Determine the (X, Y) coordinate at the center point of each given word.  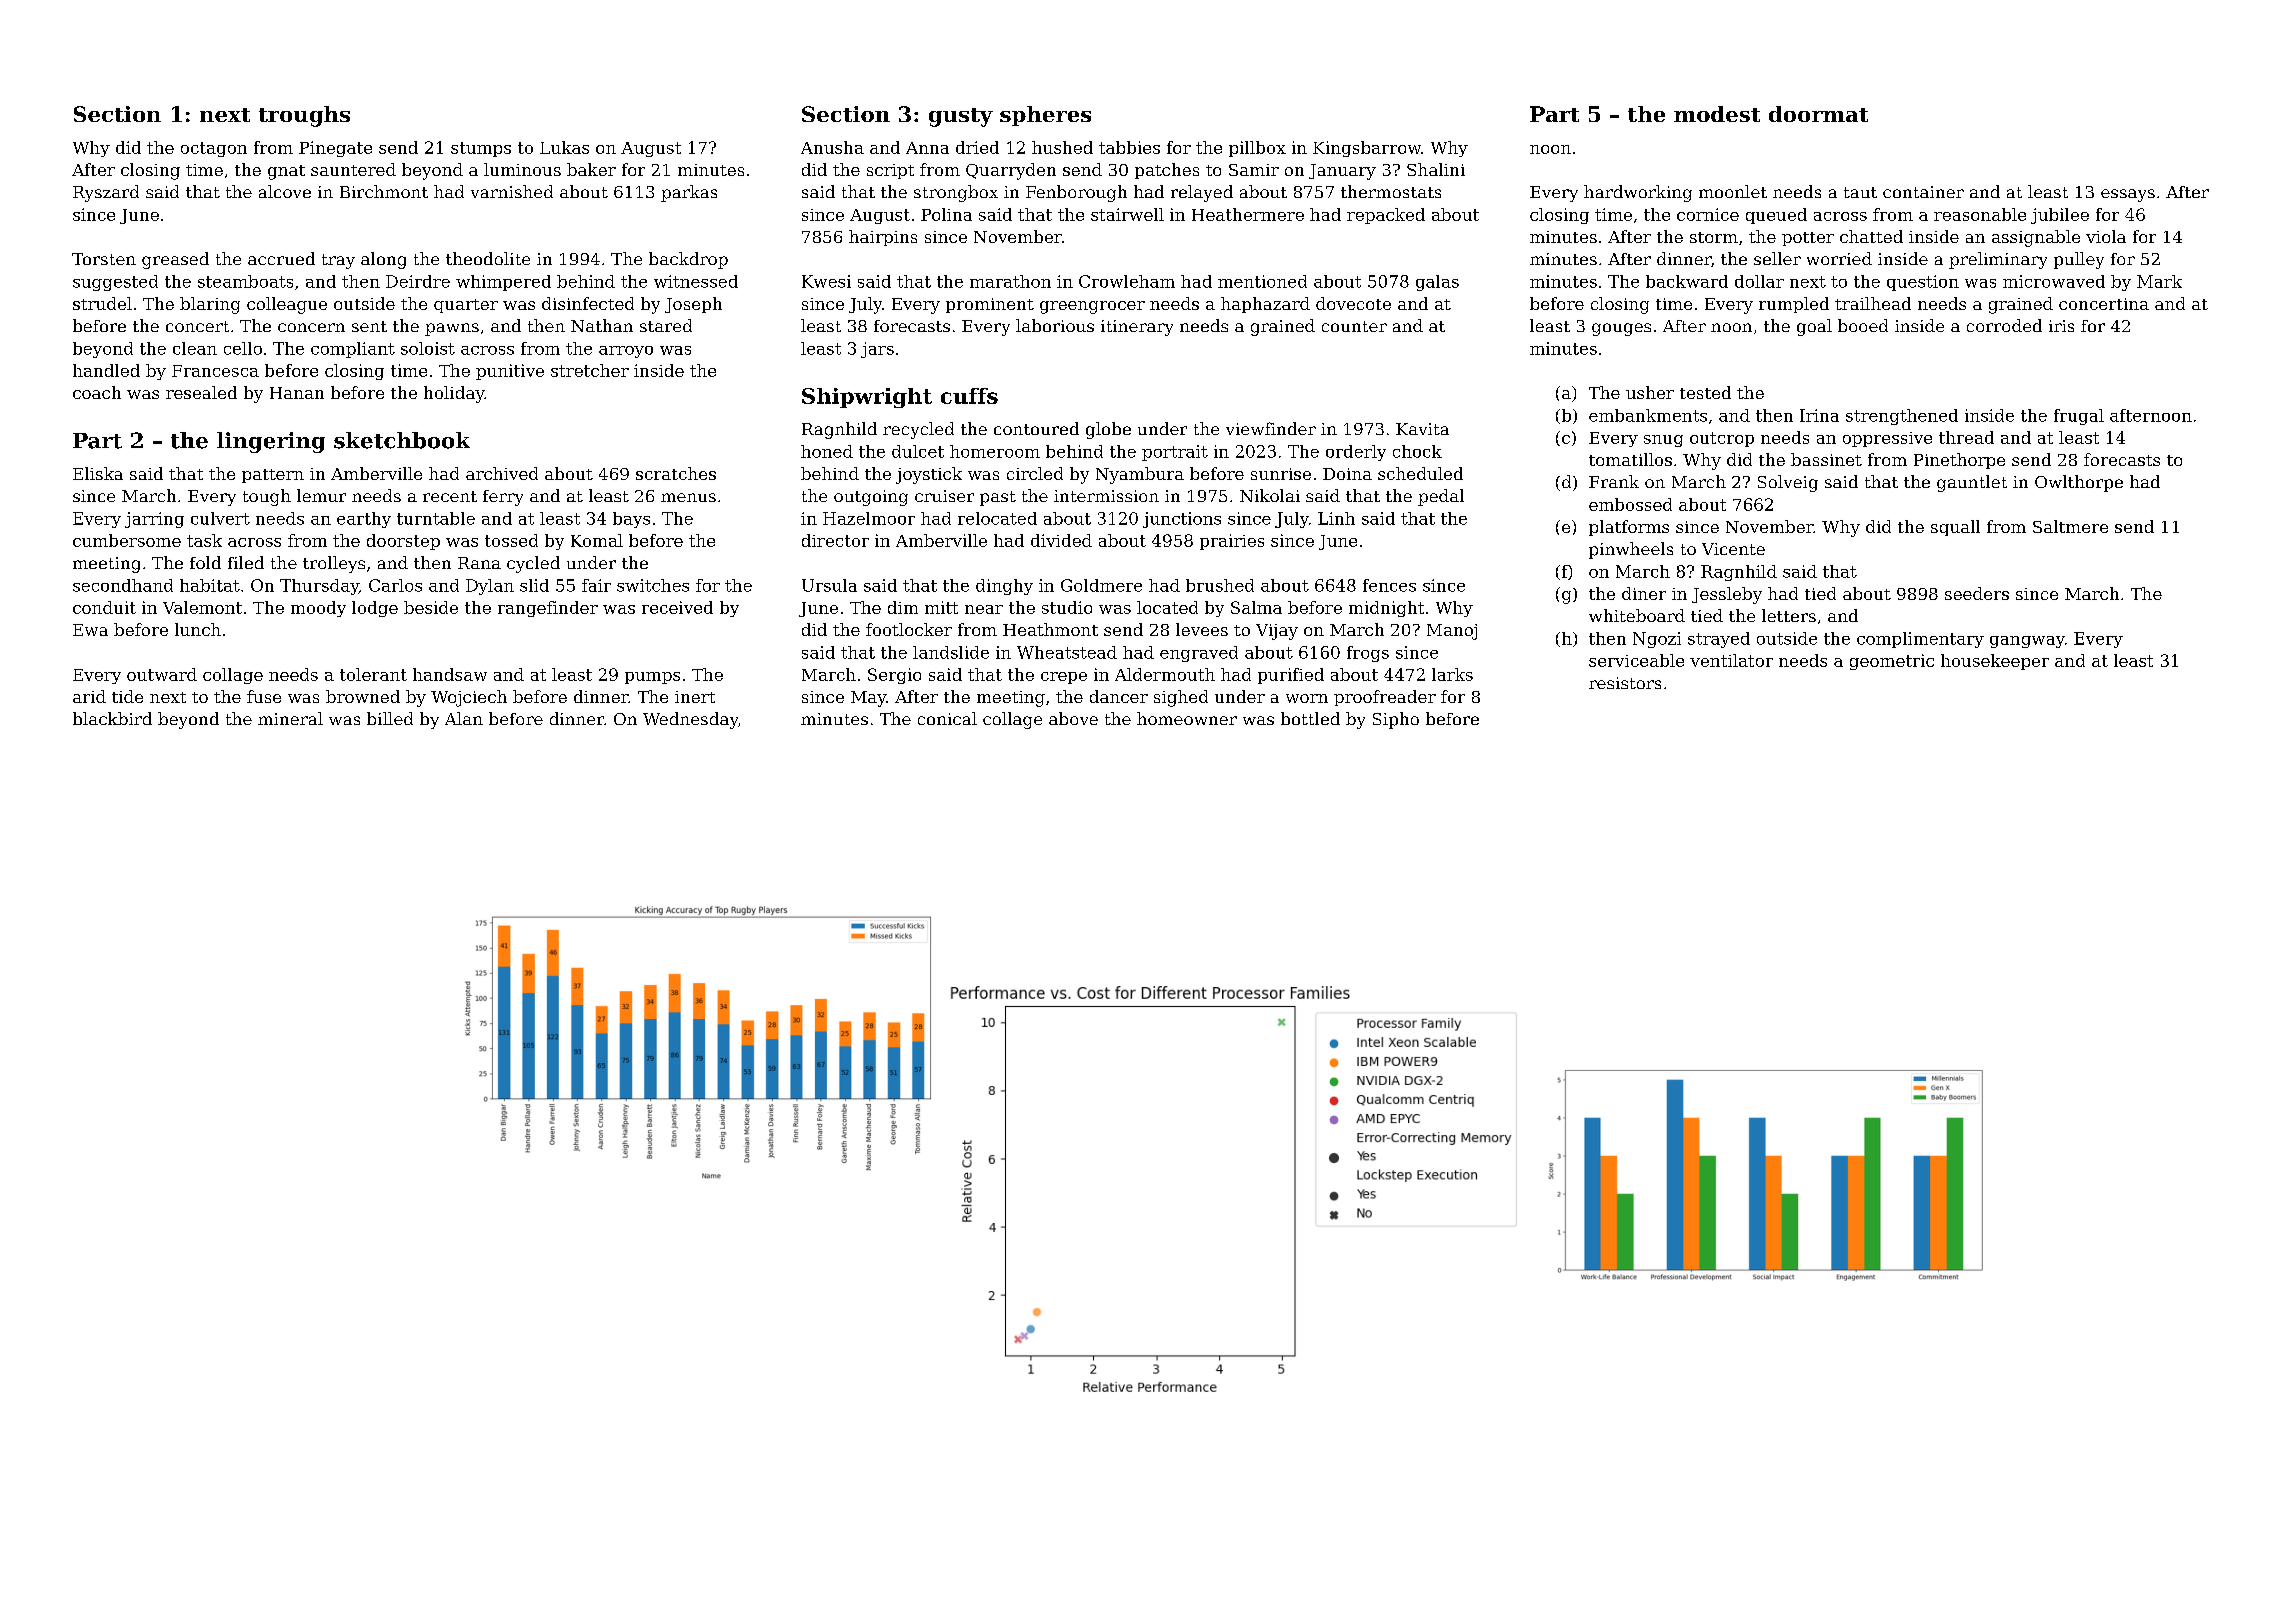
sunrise (1281, 474)
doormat (1818, 114)
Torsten (104, 259)
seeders (1977, 593)
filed (246, 562)
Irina (1819, 415)
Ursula (829, 585)
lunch (198, 629)
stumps (481, 149)
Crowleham (1127, 281)
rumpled (1794, 305)
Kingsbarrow (1367, 149)
